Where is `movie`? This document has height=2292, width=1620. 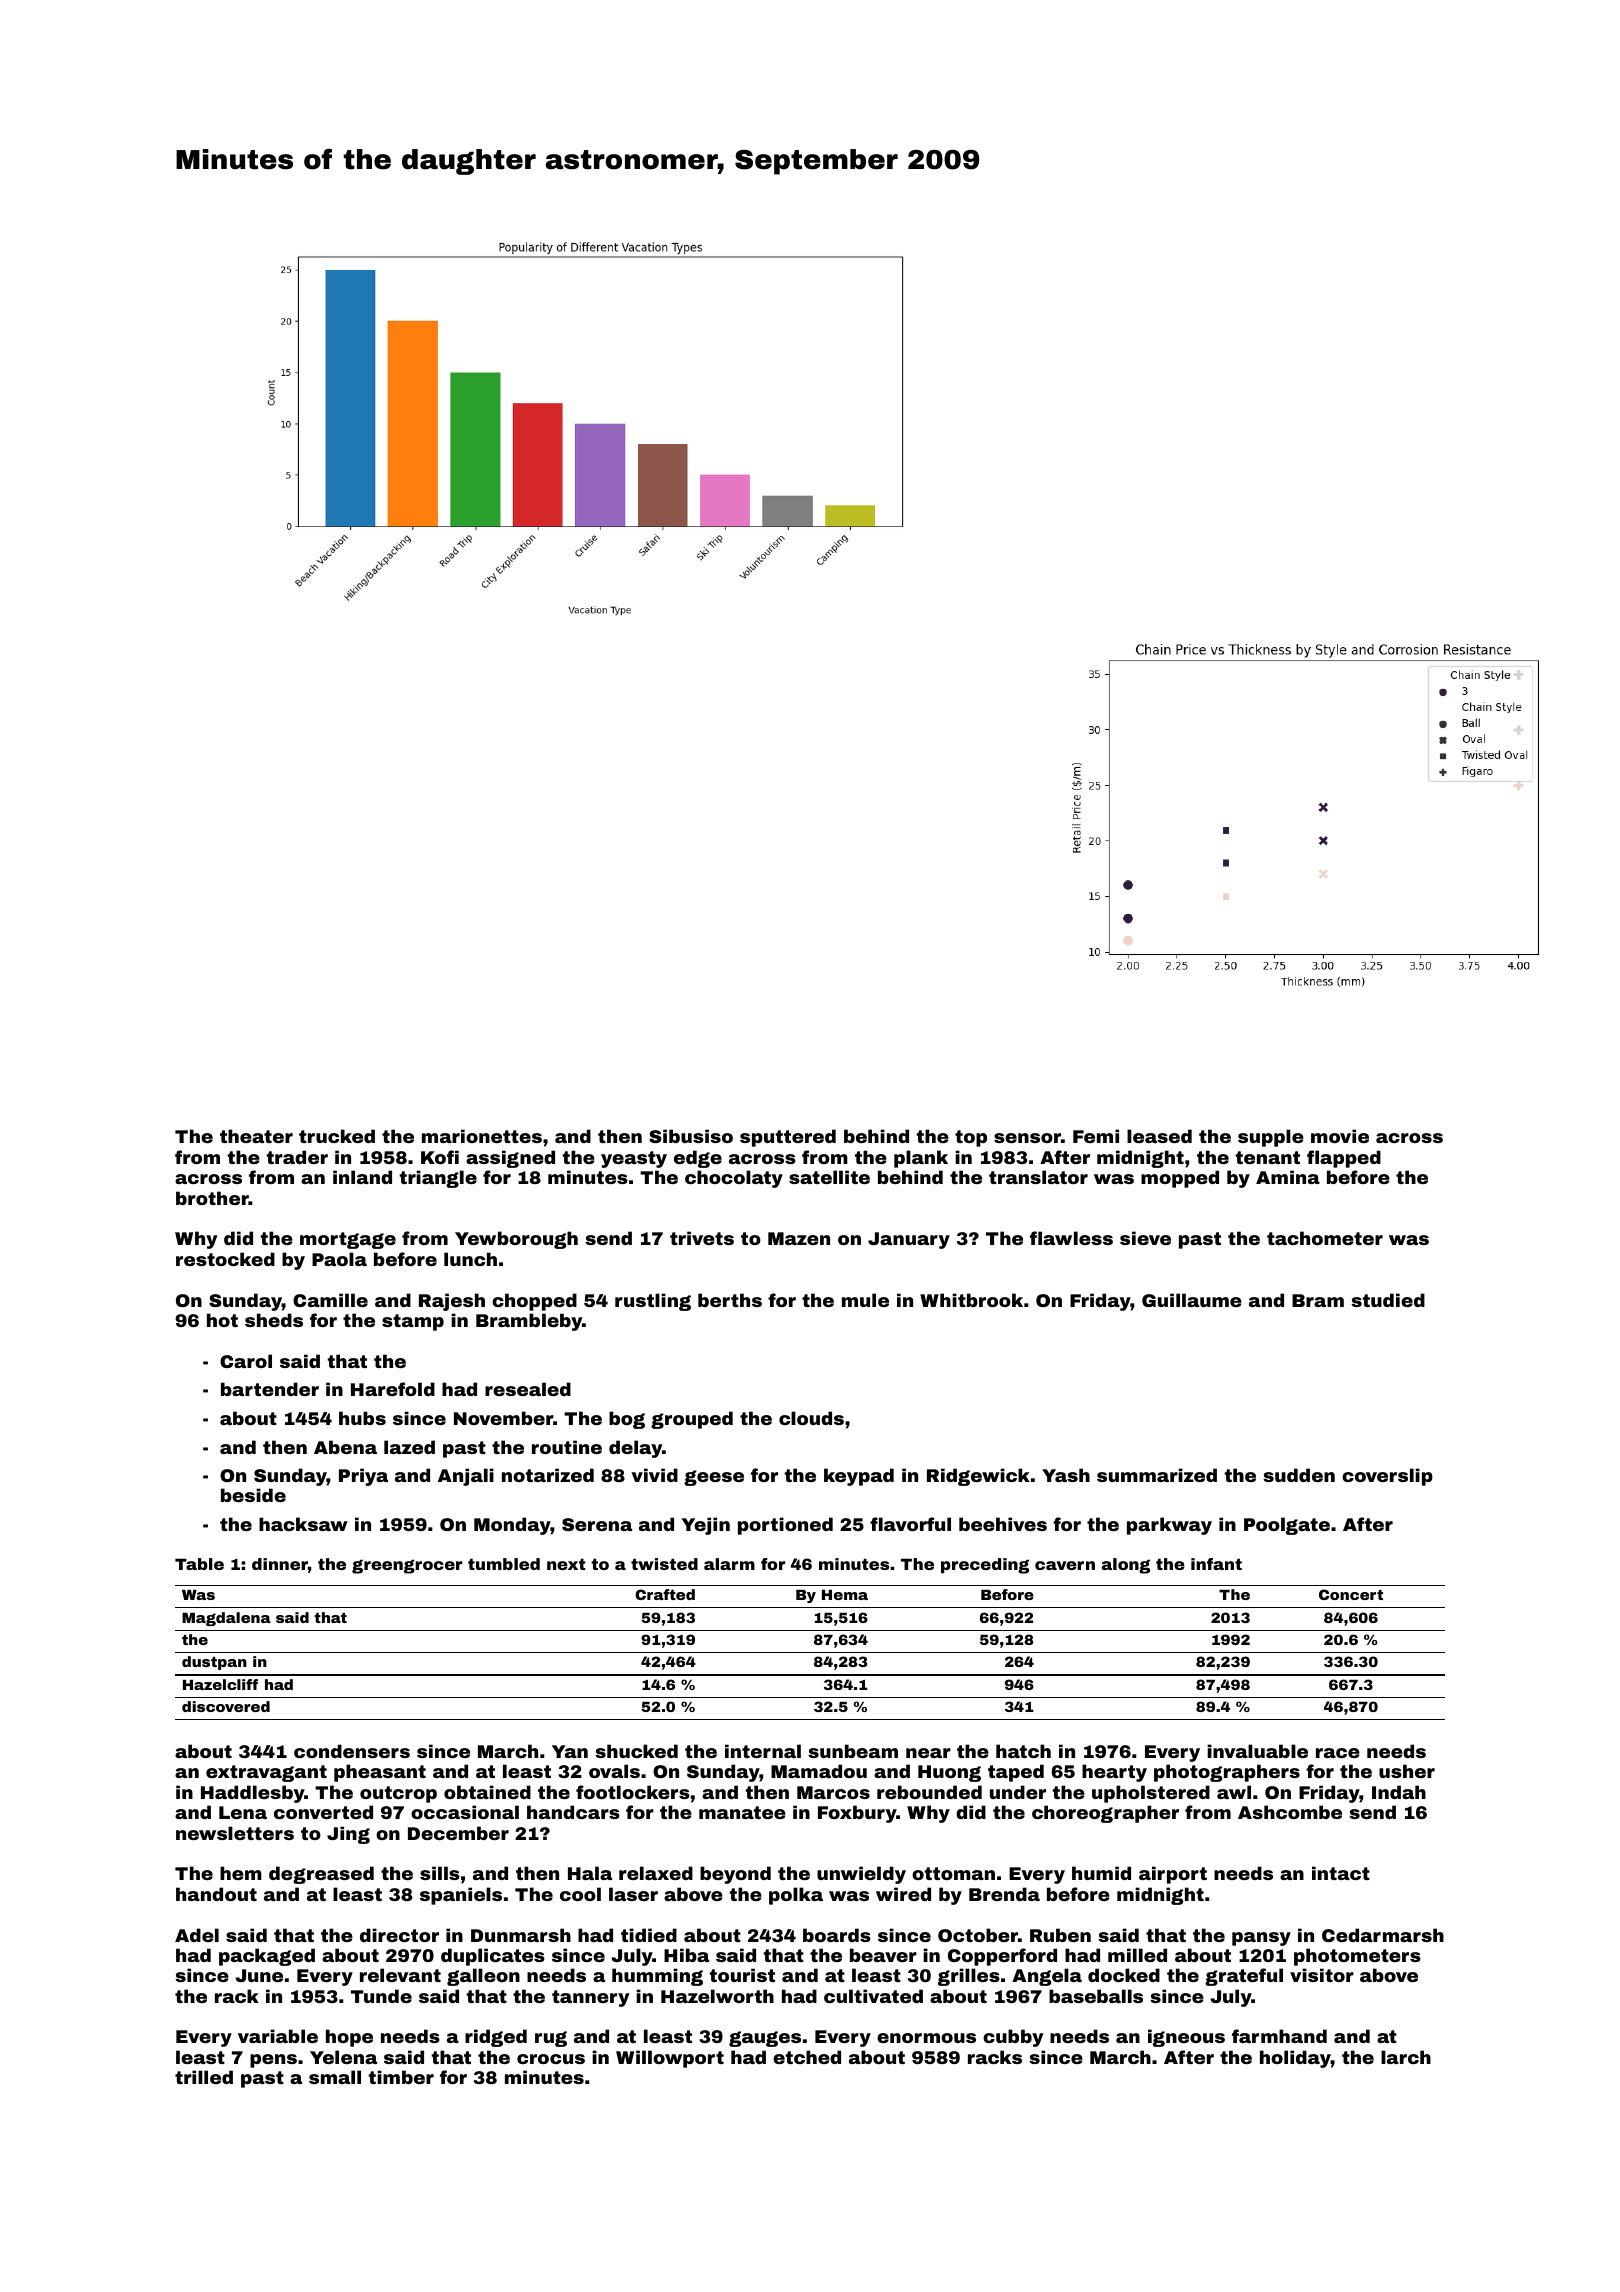 movie is located at coordinates (1340, 1136).
